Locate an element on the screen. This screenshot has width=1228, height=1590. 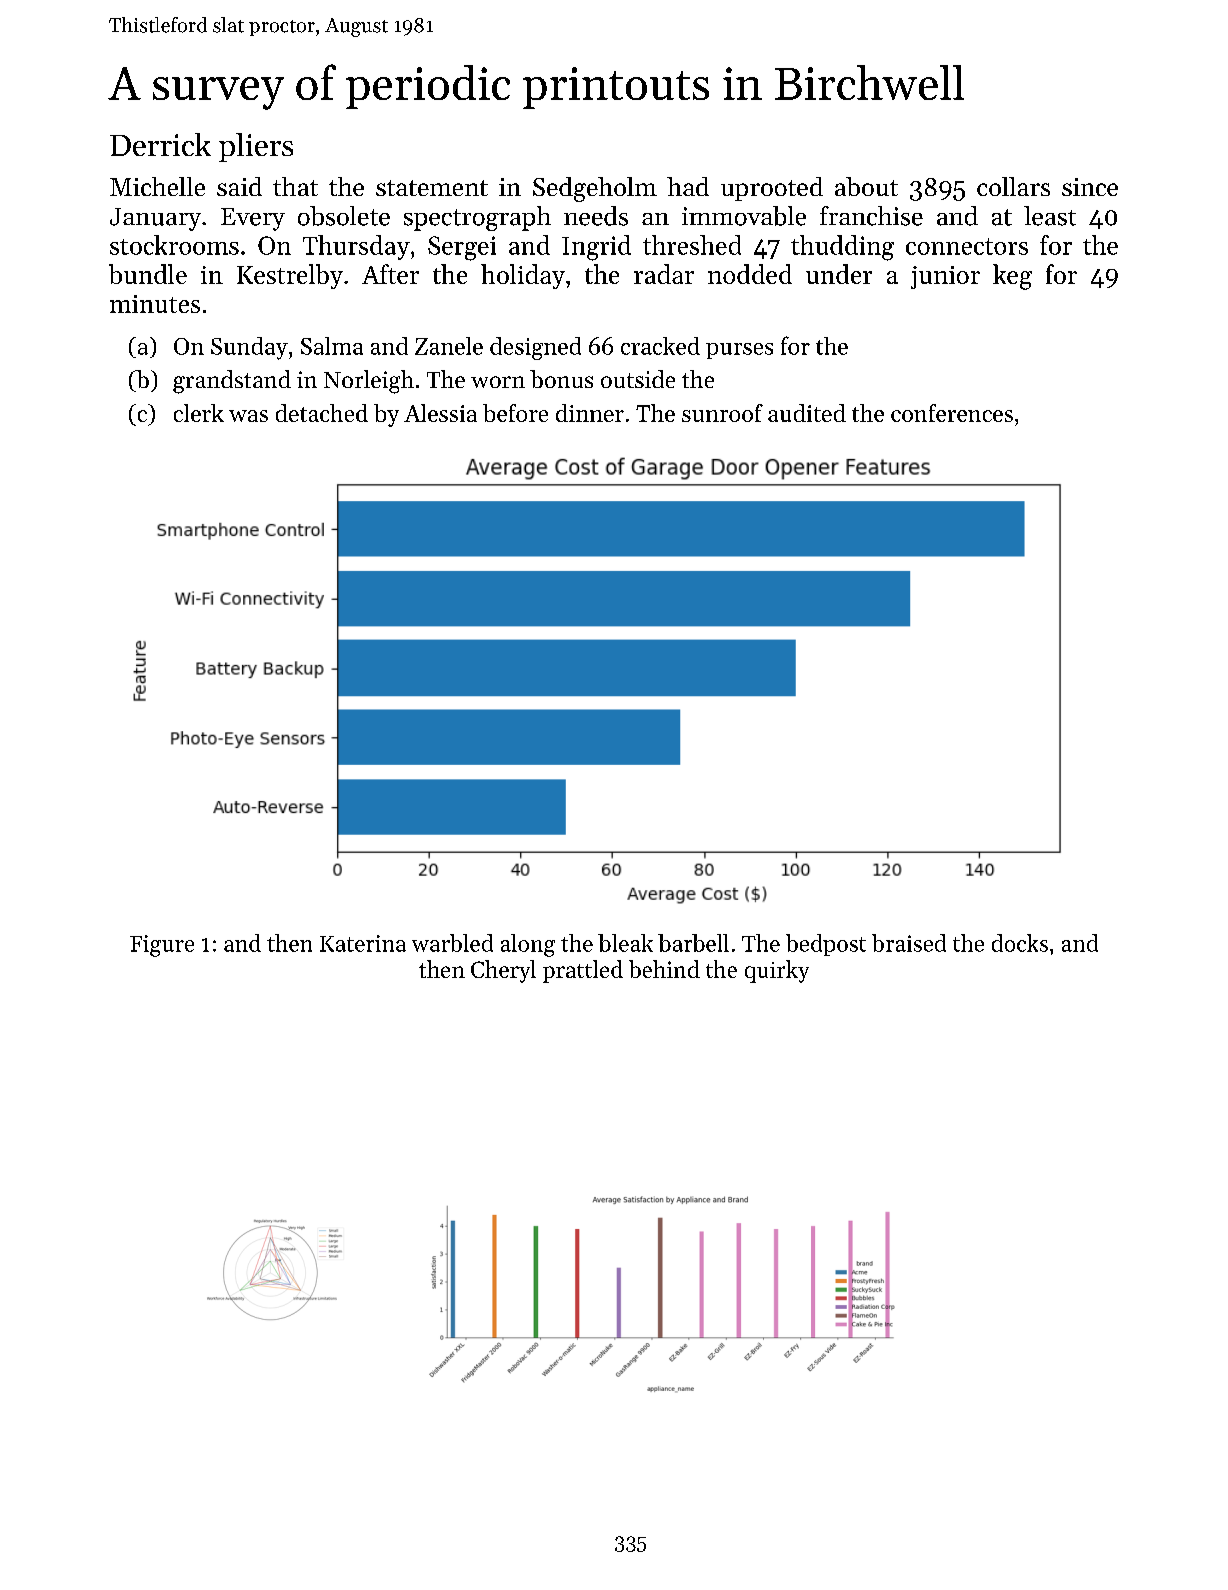
keg is located at coordinates (1012, 277).
